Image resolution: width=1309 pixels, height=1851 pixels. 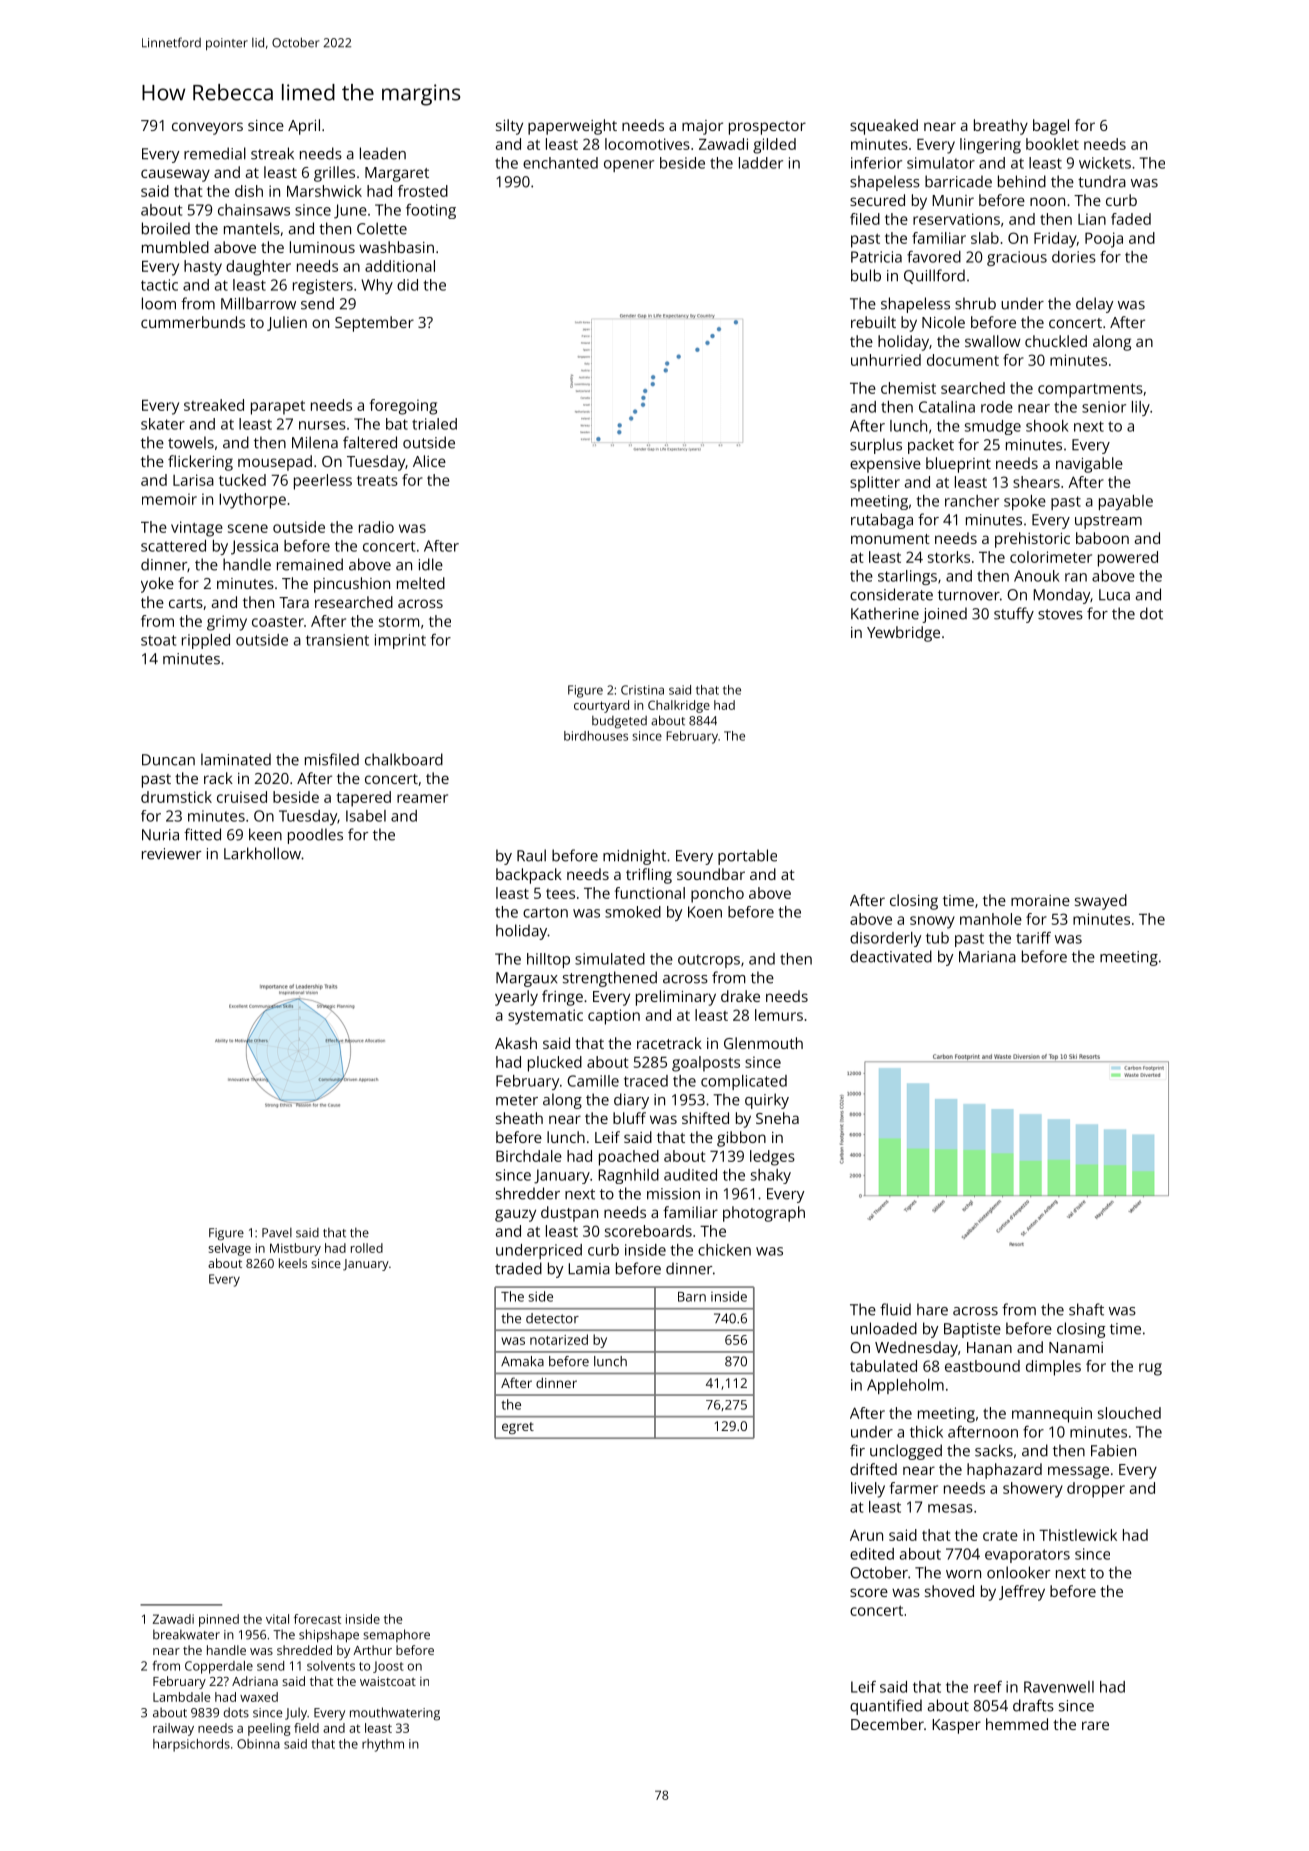 What do you see at coordinates (1101, 902) in the screenshot?
I see `swayed` at bounding box center [1101, 902].
